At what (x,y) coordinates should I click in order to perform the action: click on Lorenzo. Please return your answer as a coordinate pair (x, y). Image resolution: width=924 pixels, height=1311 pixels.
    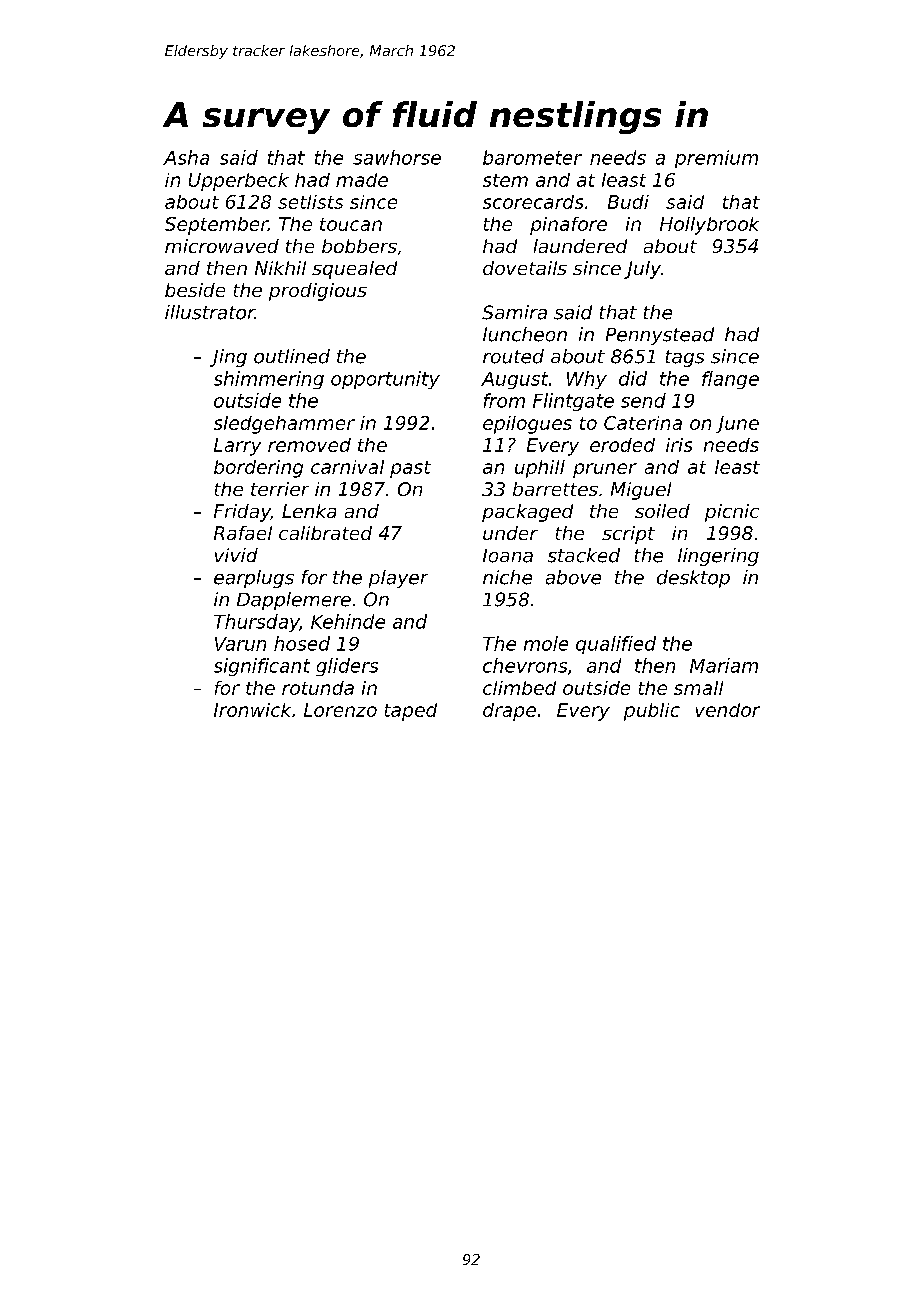
    Looking at the image, I should click on (340, 710).
